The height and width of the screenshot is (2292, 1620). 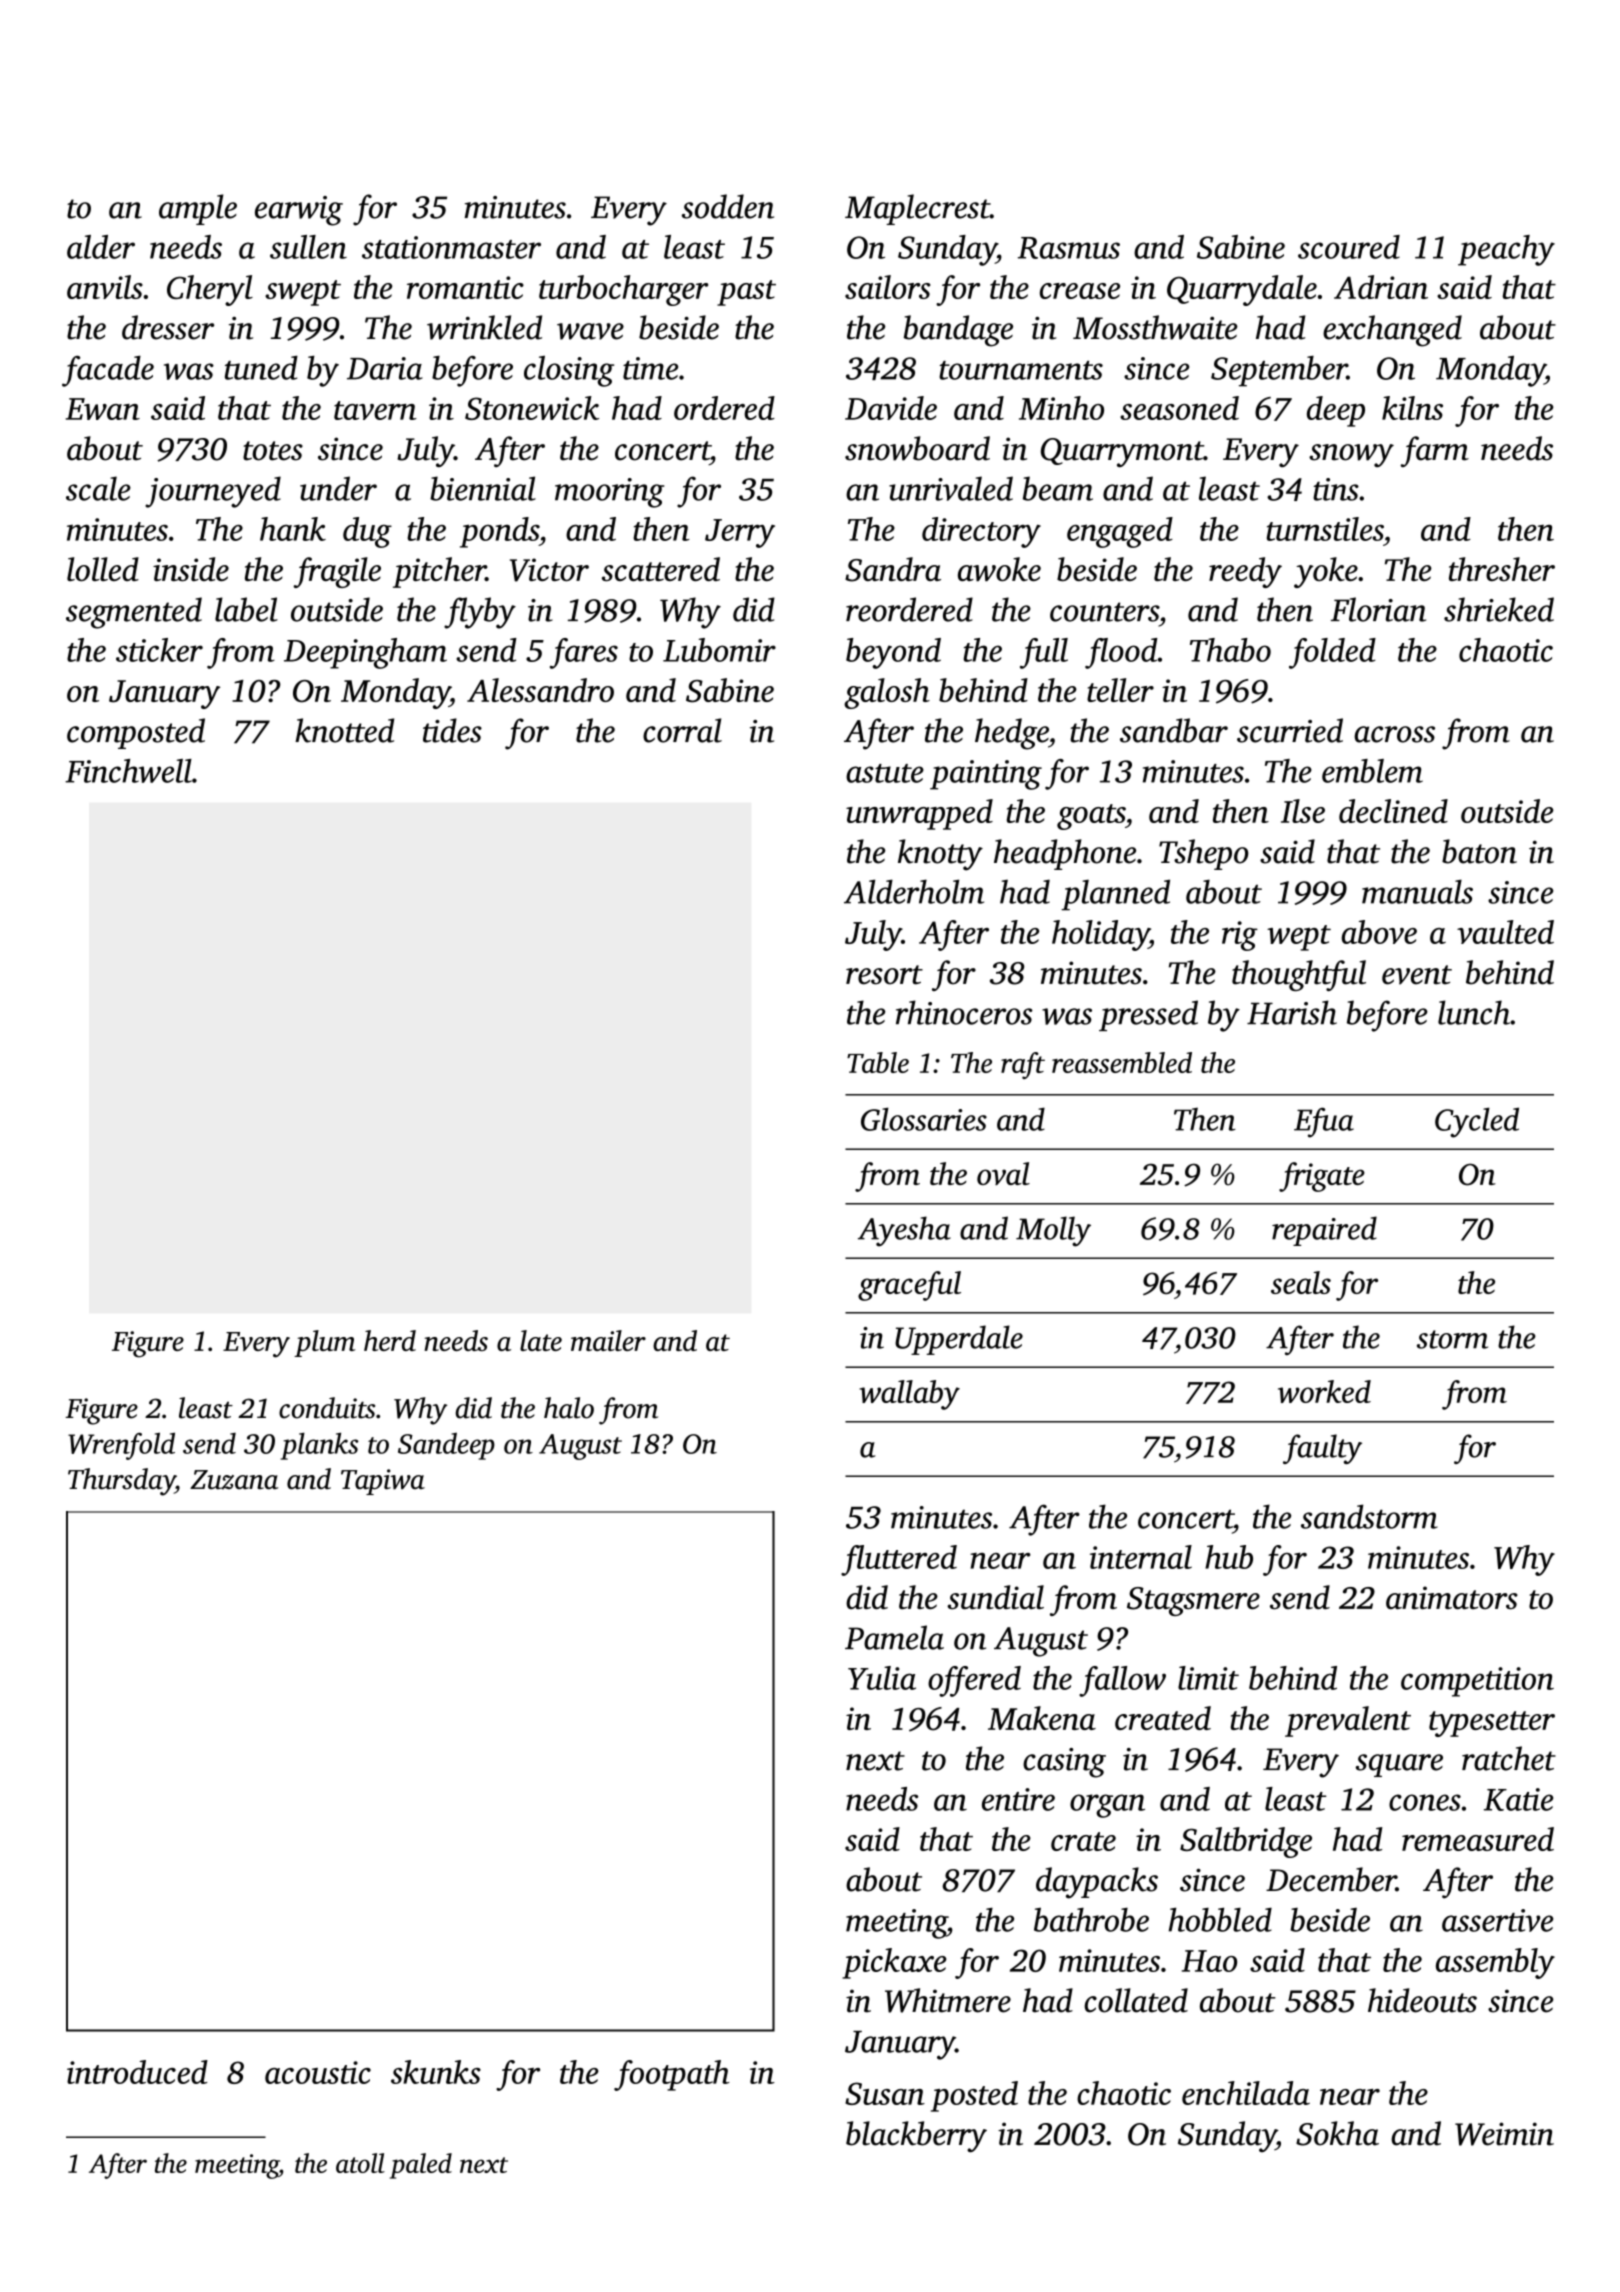 I want to click on introduced, so click(x=137, y=2072).
